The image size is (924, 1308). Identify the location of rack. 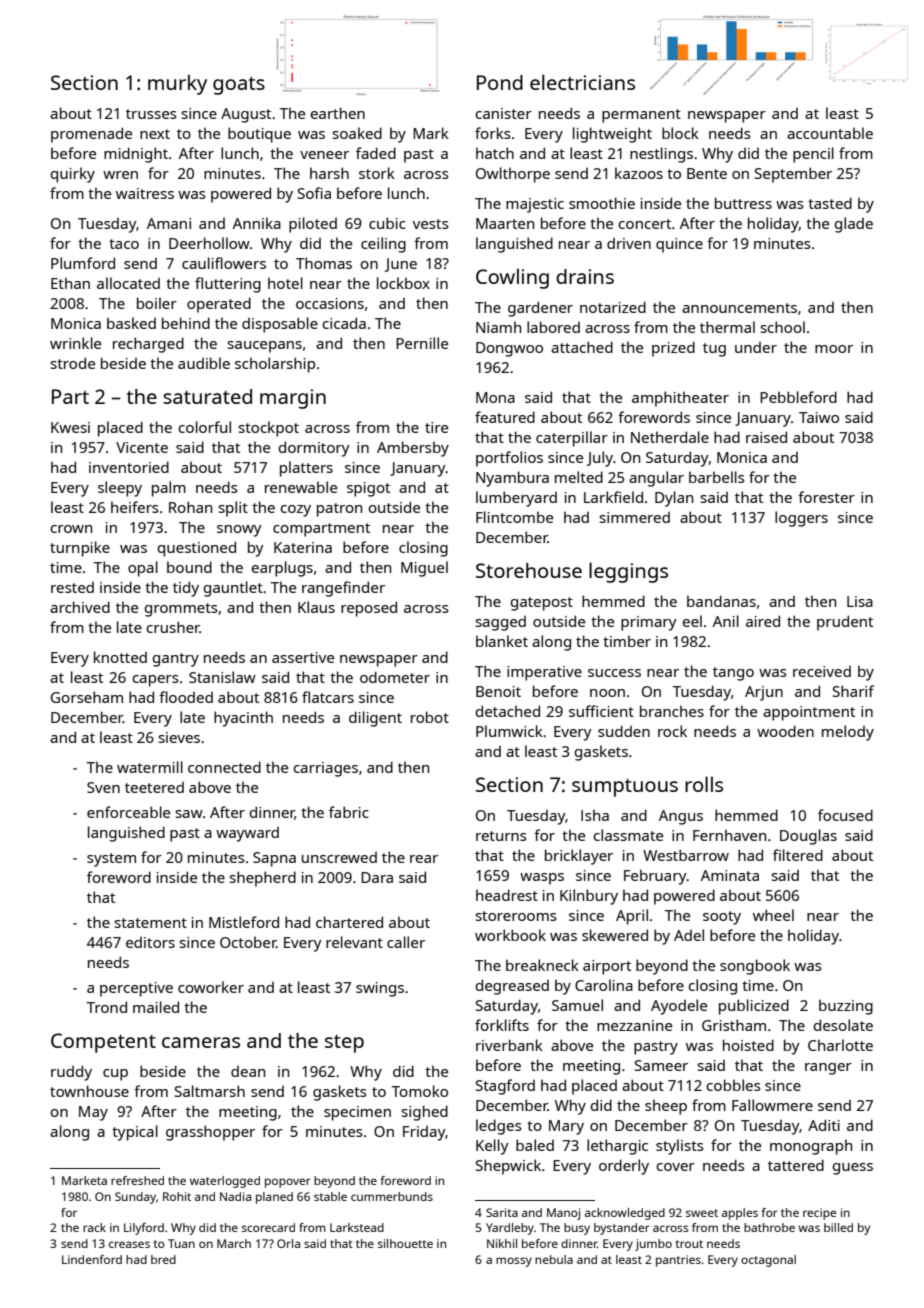
(94, 1227).
